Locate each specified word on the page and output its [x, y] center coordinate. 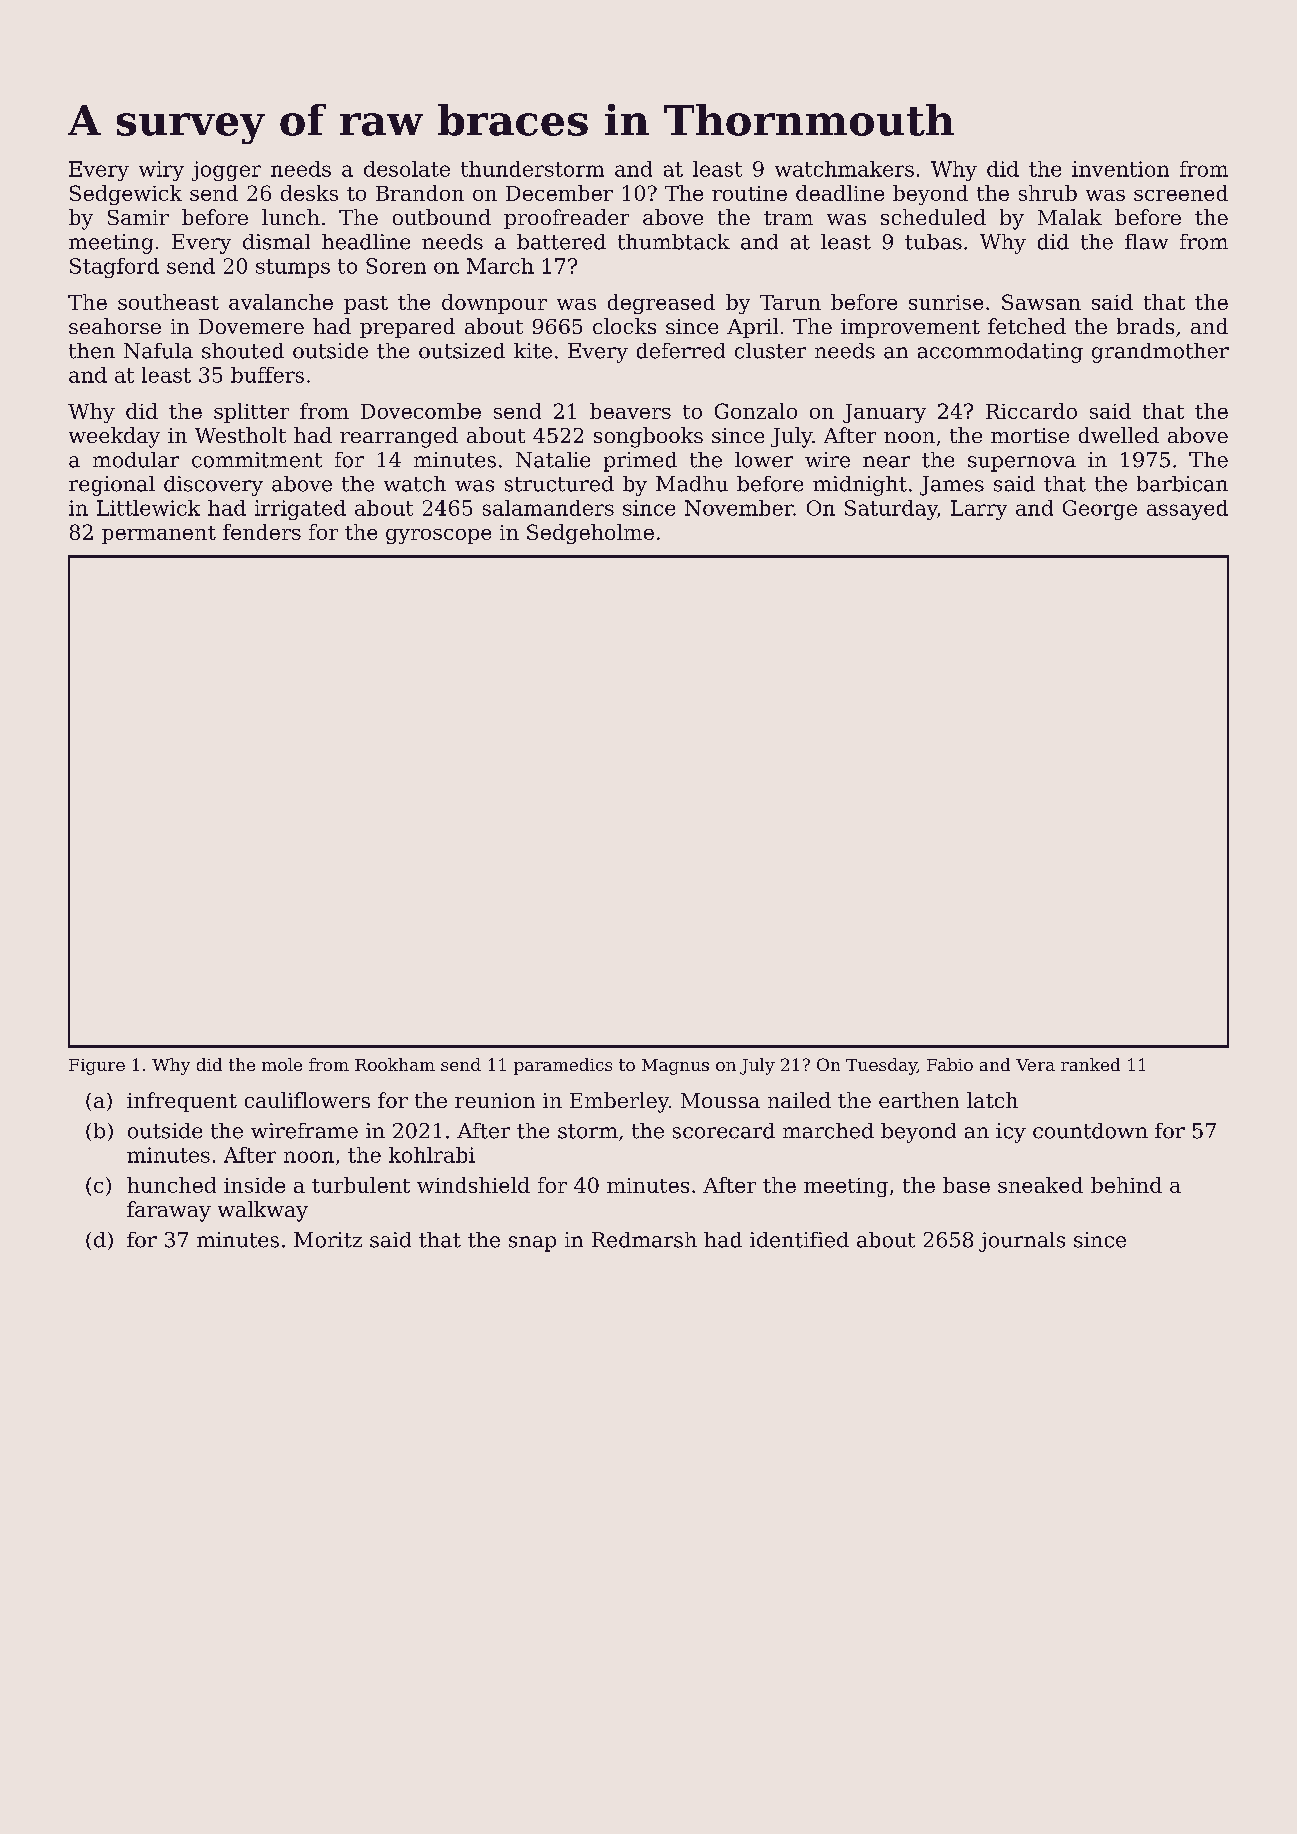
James [952, 486]
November [739, 508]
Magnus [675, 1067]
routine [749, 193]
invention [1120, 169]
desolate [407, 169]
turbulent [361, 1185]
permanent [159, 535]
